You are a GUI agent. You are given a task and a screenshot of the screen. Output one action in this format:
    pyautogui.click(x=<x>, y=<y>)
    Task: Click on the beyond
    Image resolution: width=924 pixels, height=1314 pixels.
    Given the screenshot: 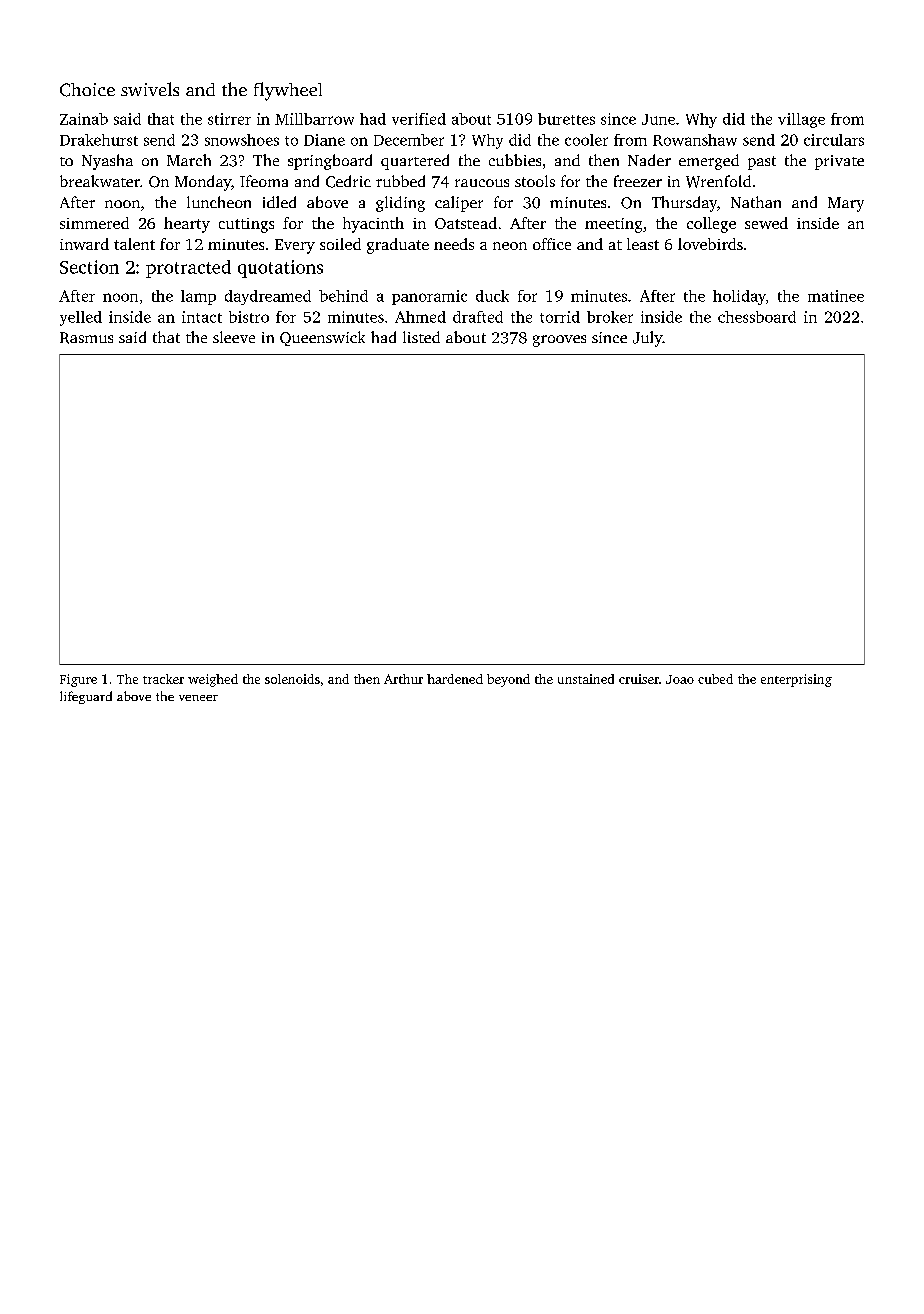 What is the action you would take?
    pyautogui.click(x=508, y=680)
